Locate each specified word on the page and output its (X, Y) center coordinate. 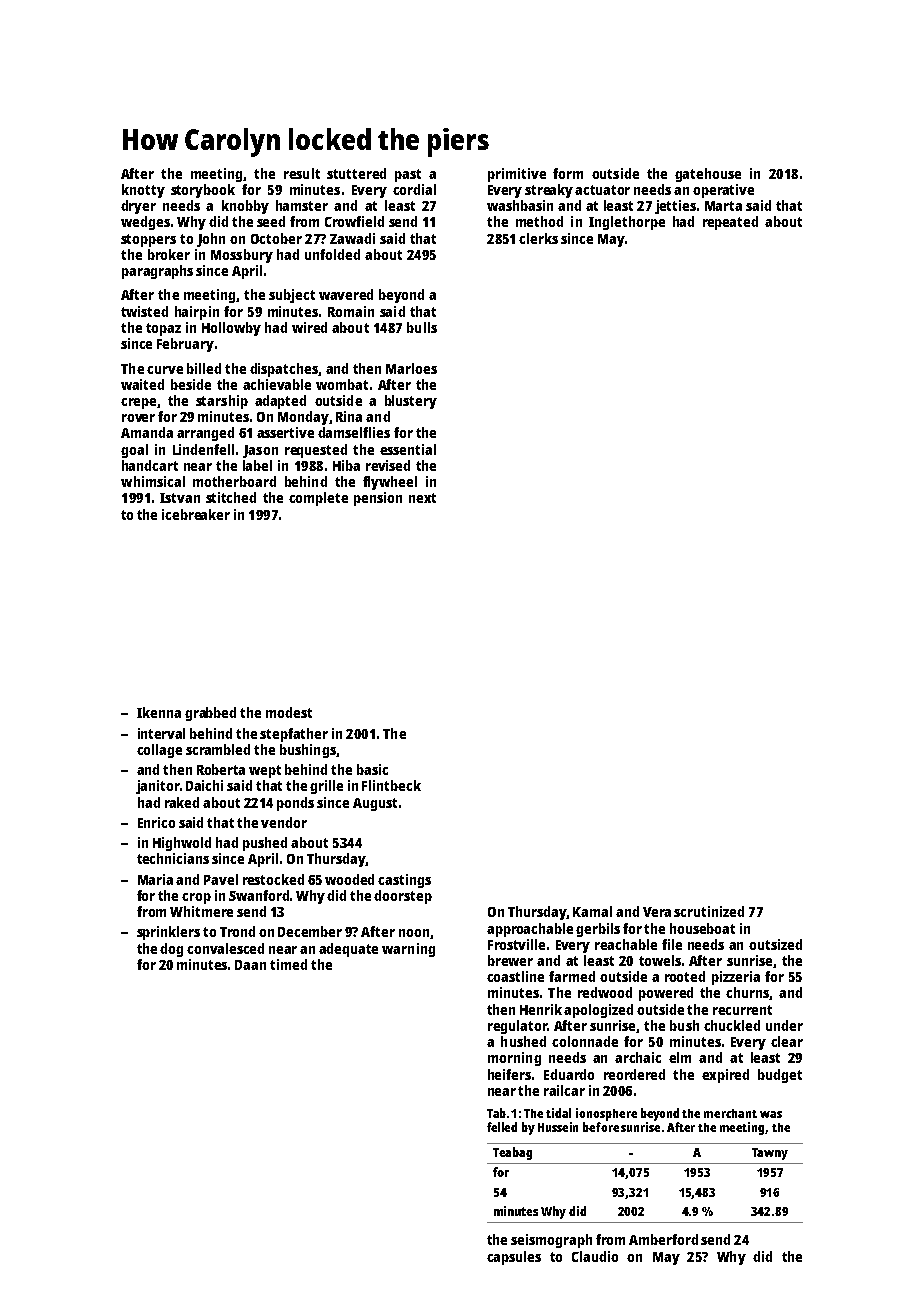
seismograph (551, 1241)
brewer (510, 960)
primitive (517, 175)
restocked (273, 879)
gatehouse (708, 175)
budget (780, 1076)
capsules (514, 1258)
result (302, 173)
